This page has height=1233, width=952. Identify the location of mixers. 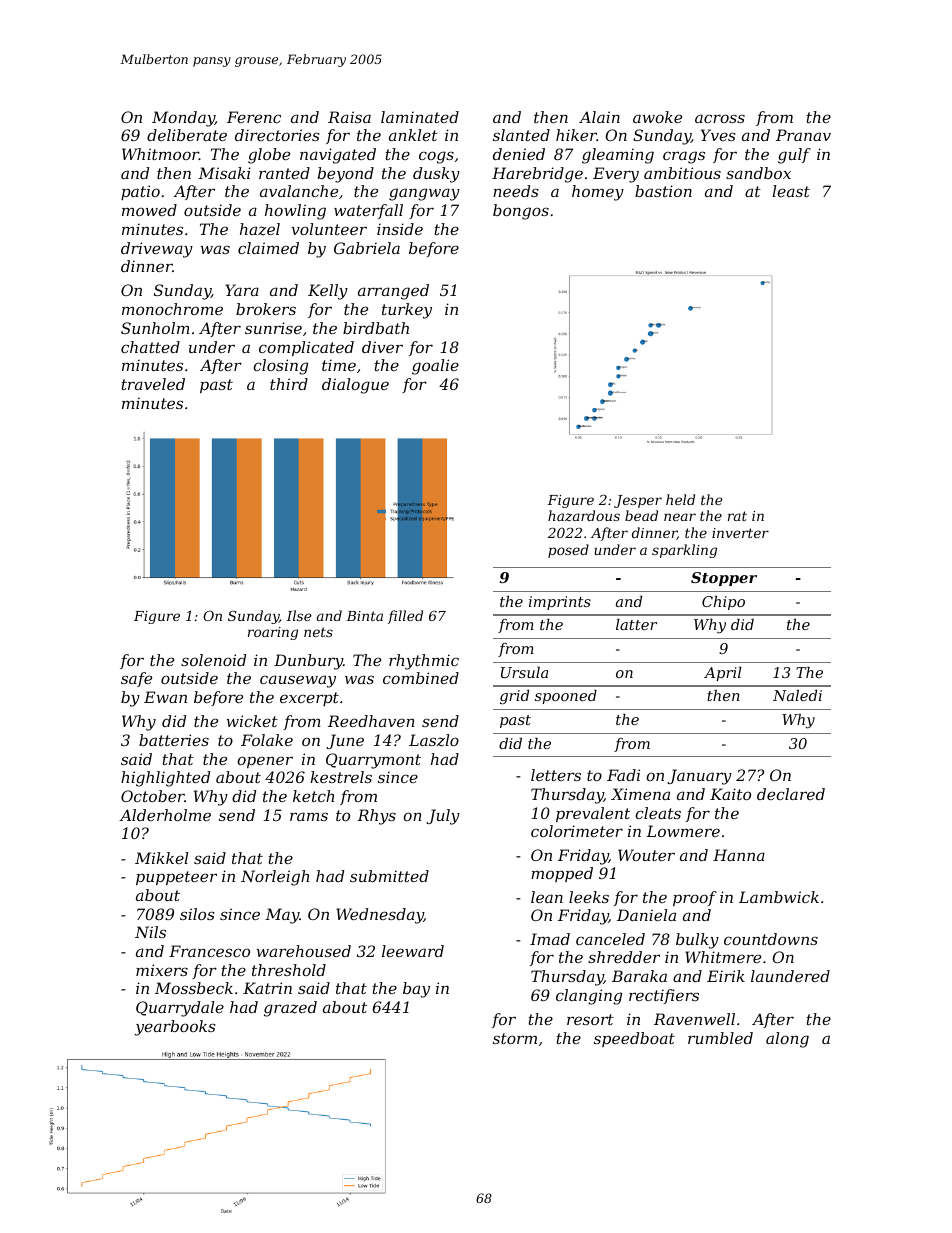
(162, 970).
